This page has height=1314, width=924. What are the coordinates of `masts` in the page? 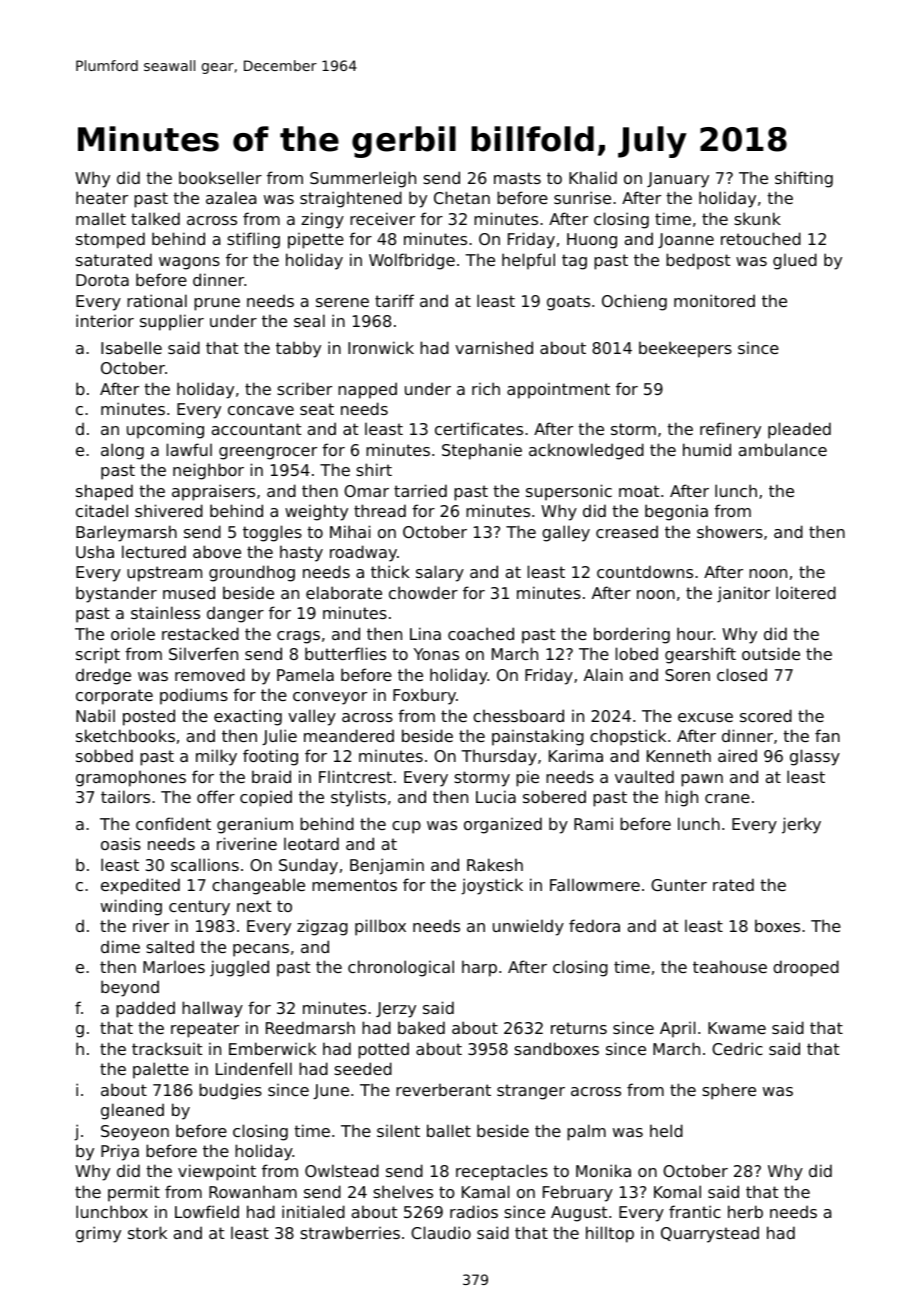 It's located at (517, 178).
